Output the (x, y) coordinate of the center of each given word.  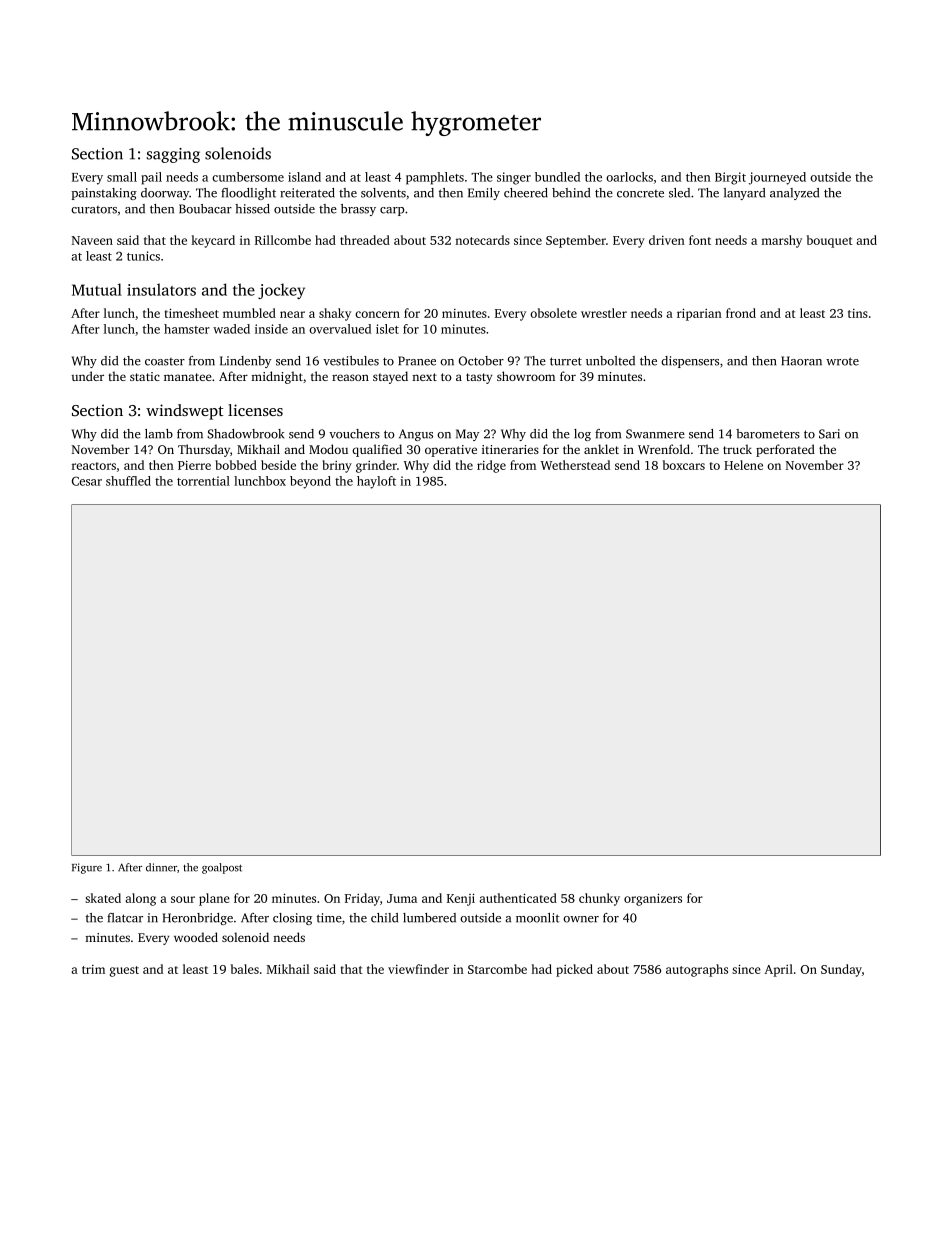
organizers (653, 899)
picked (574, 970)
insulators (161, 289)
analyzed (794, 194)
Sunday (841, 970)
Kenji (461, 899)
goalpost (222, 868)
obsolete (553, 313)
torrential (203, 481)
